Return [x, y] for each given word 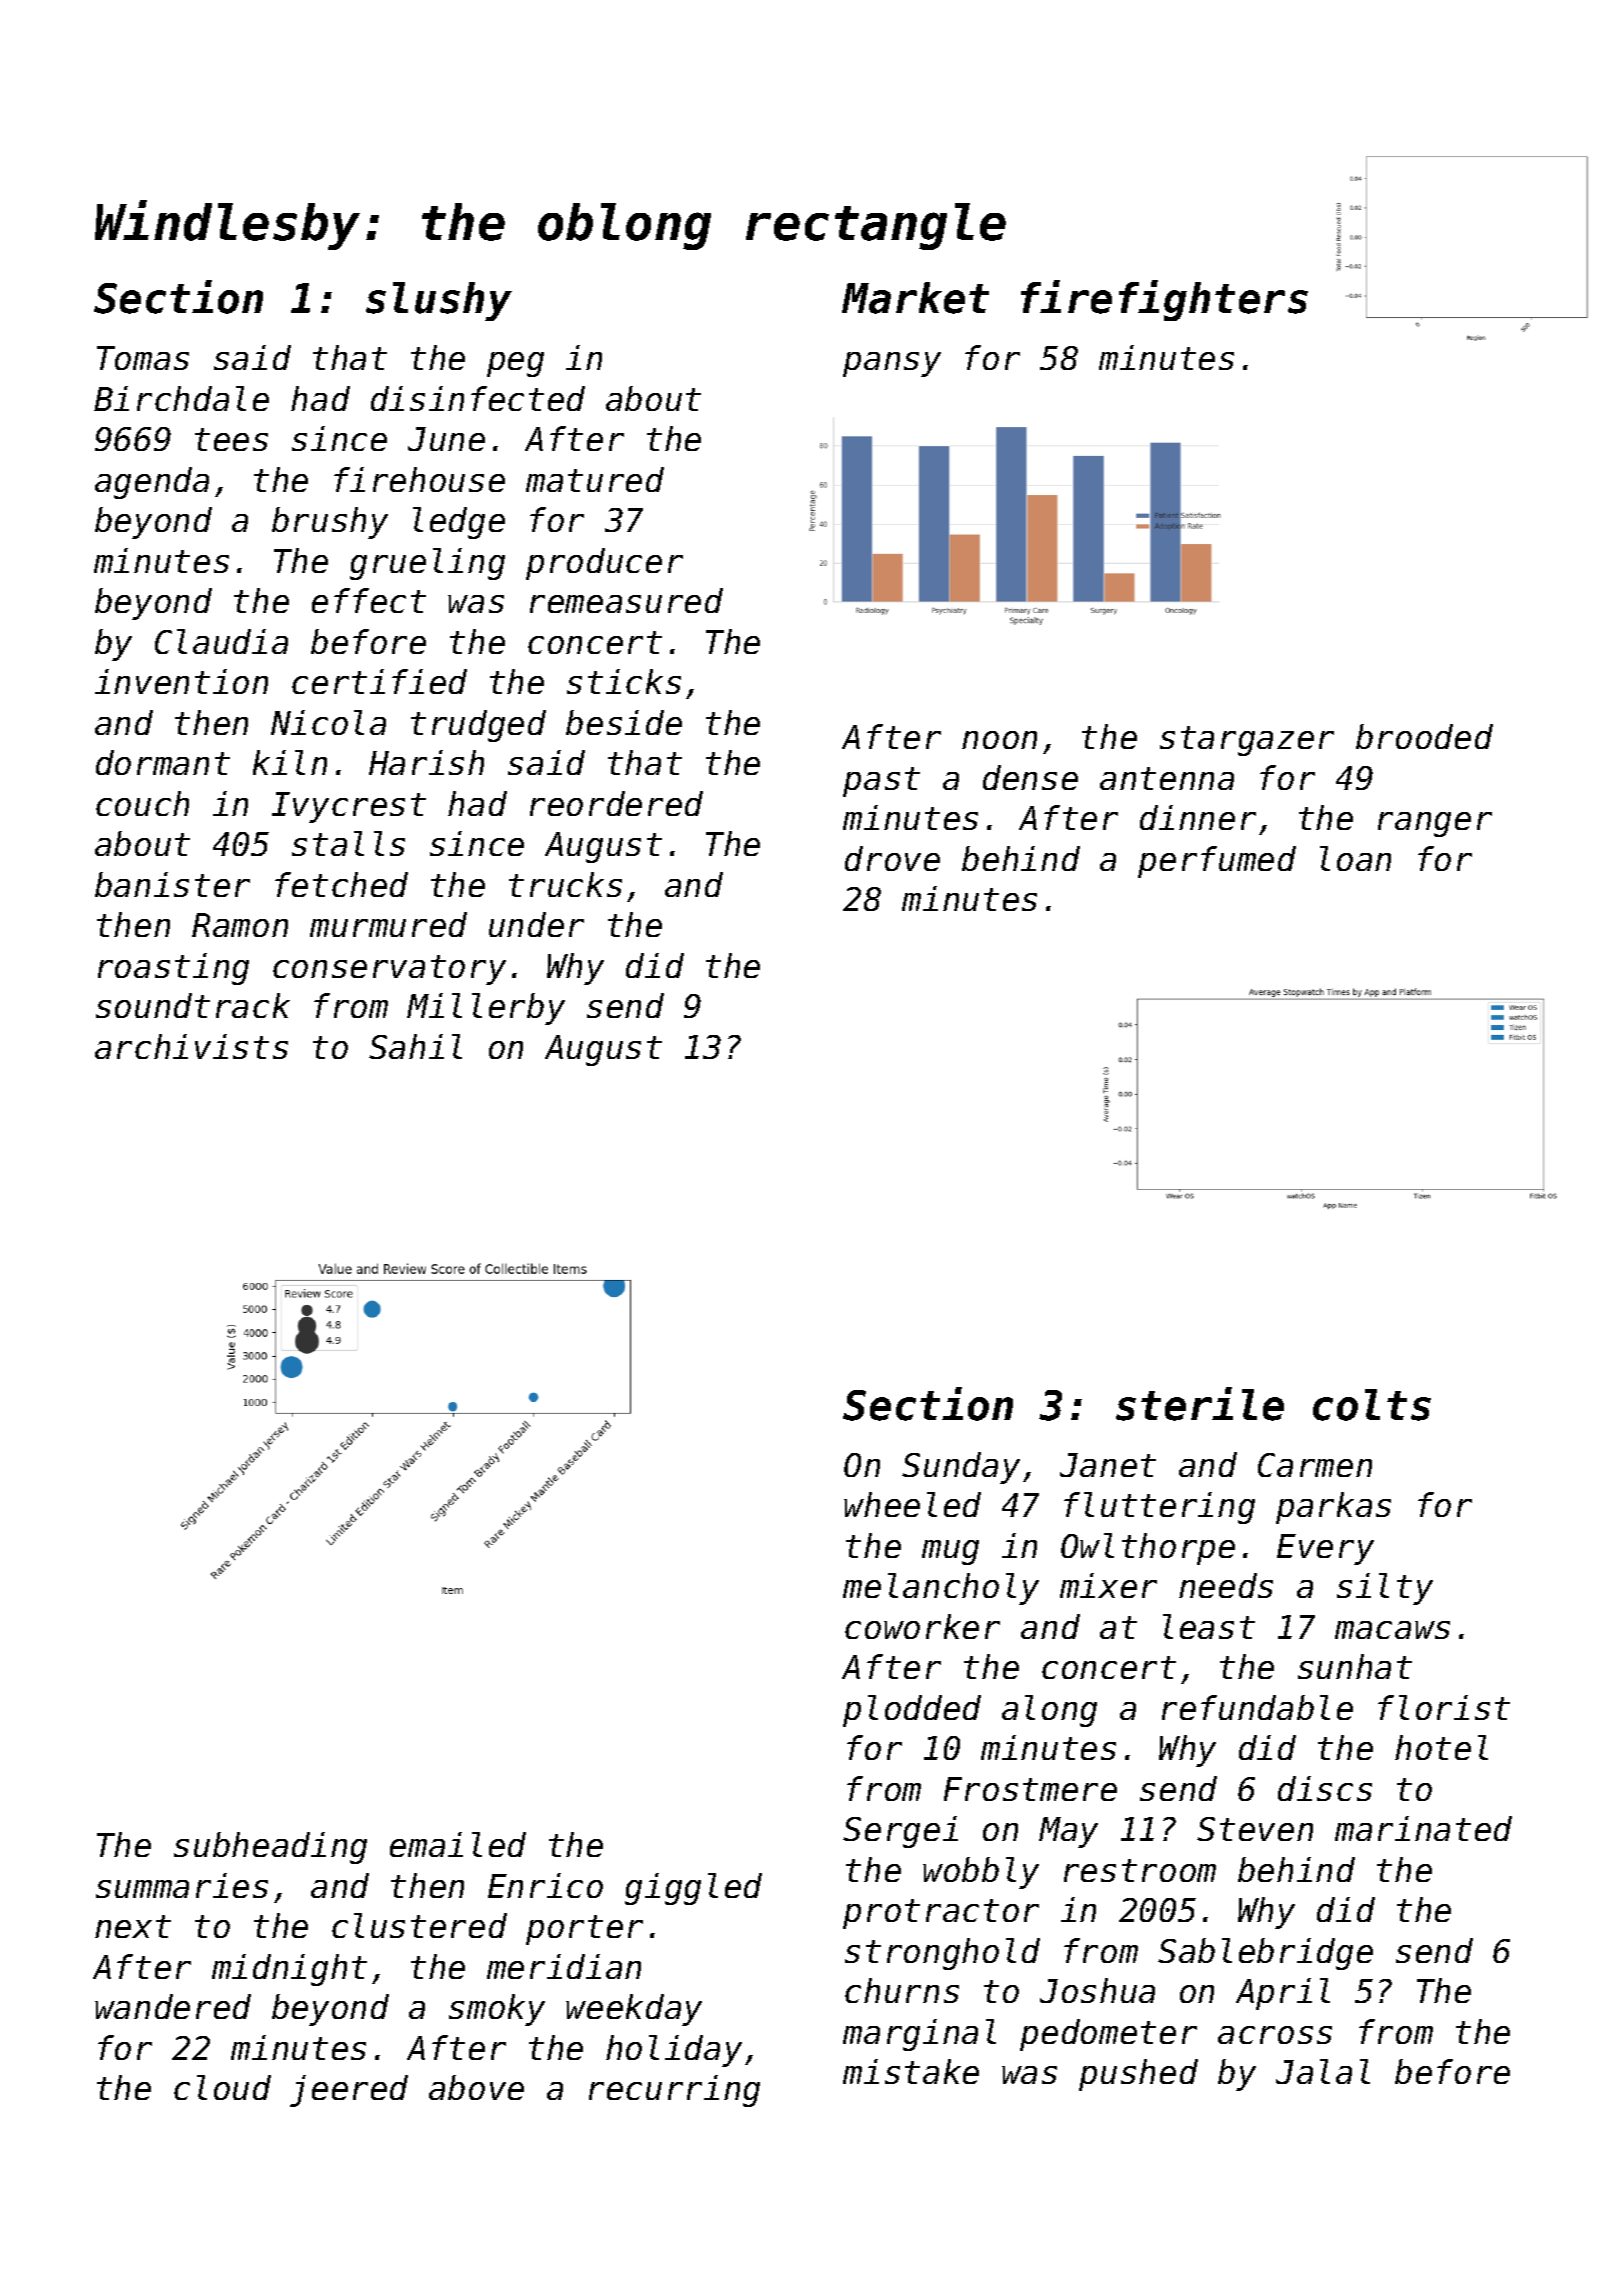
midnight [289, 1970]
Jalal [1323, 2071]
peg [515, 364]
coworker [922, 1626]
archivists [191, 1046]
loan [1355, 858]
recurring [674, 2091]
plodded [912, 1711]
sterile [1200, 1404]
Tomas [143, 358]
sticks [624, 681]
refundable [1257, 1707]
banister [172, 884]
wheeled [912, 1504]
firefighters [1164, 300]
